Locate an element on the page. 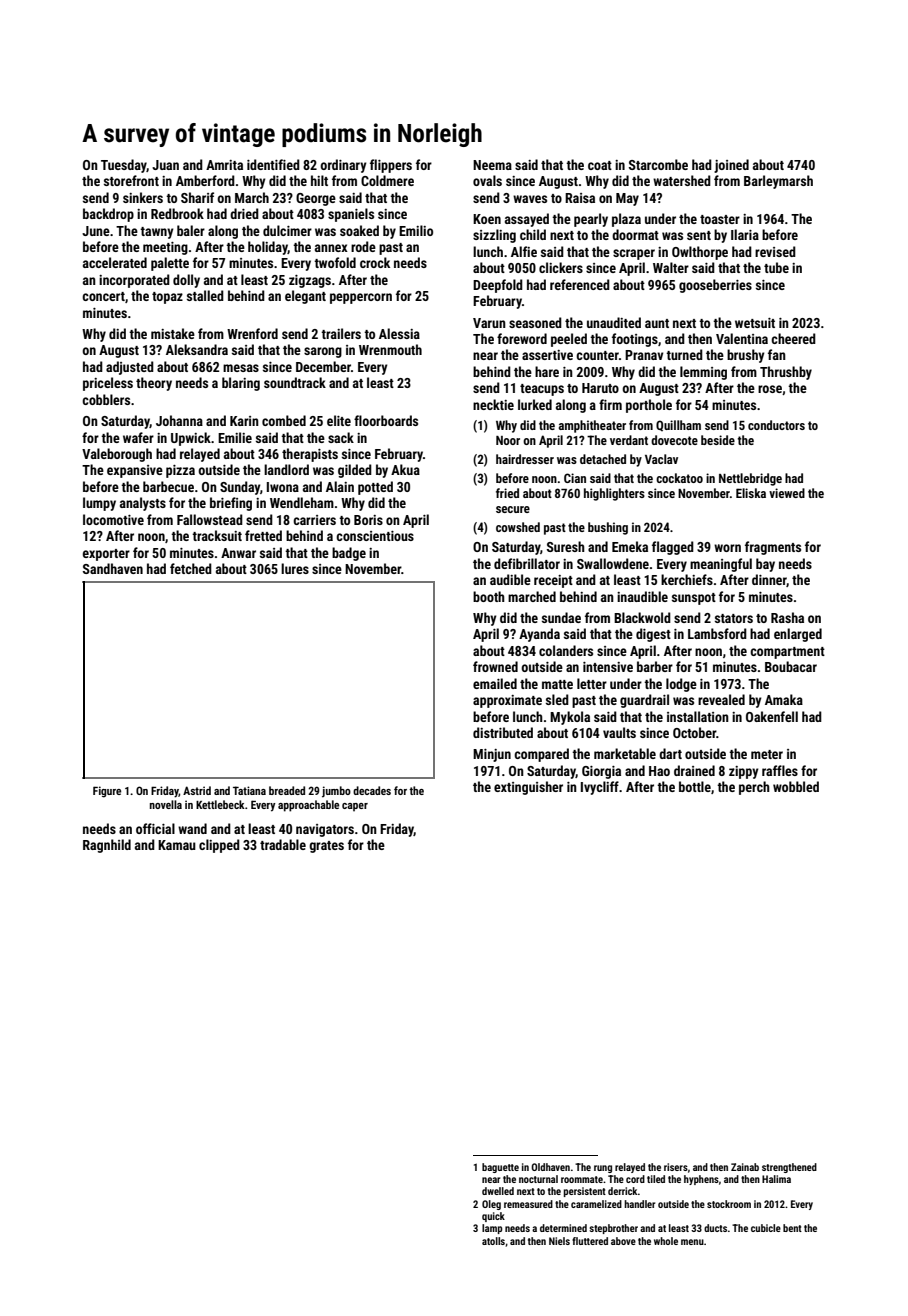  lamp is located at coordinates (492, 1229).
